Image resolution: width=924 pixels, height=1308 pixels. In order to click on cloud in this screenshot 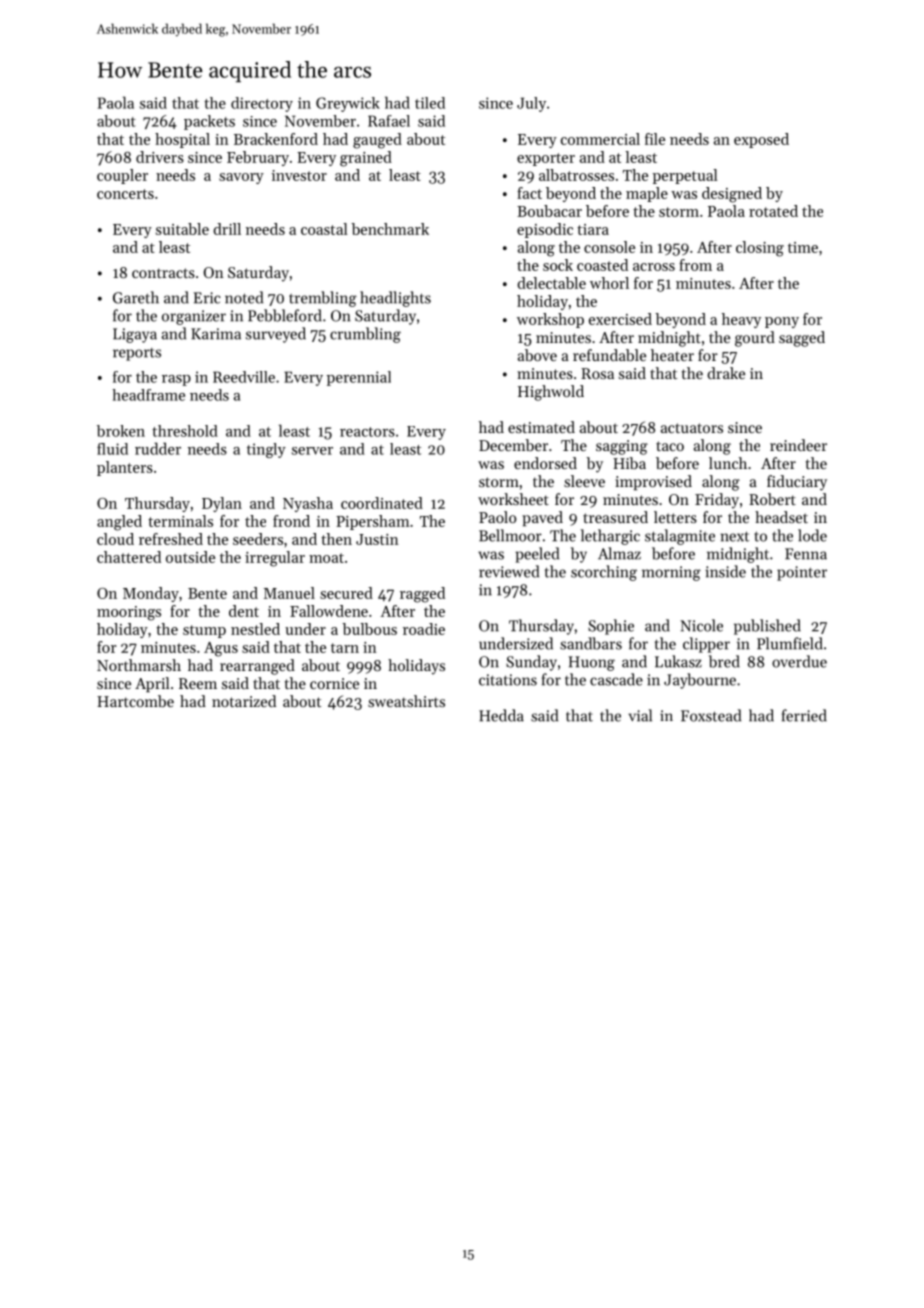, I will do `click(115, 539)`.
